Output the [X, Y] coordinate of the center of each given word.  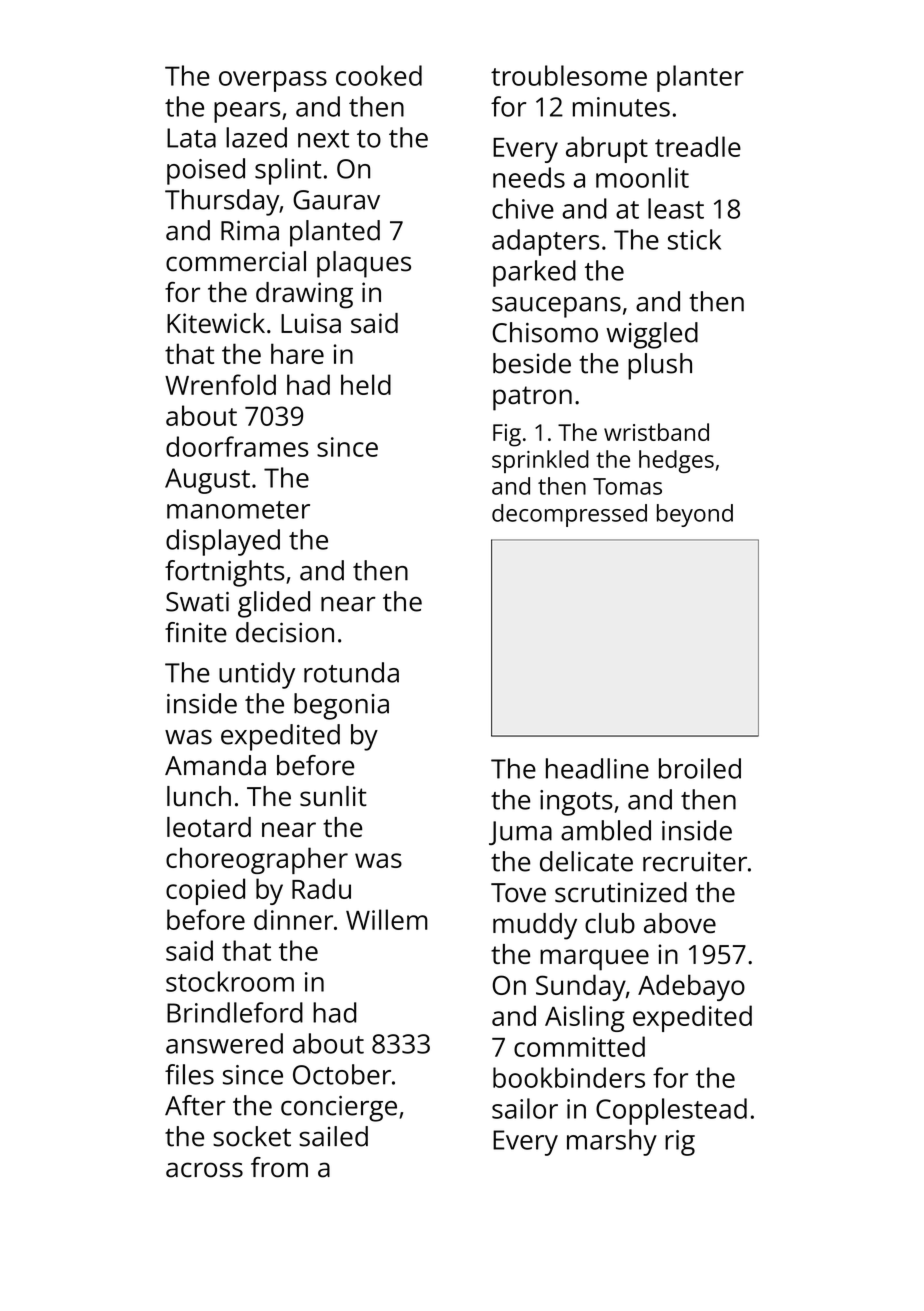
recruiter [695, 862]
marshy [612, 1142]
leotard [209, 827]
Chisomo [545, 332]
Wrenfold [220, 384]
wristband [656, 432]
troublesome [569, 75]
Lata [191, 138]
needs [529, 177]
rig [680, 1143]
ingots [576, 803]
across [204, 1170]
